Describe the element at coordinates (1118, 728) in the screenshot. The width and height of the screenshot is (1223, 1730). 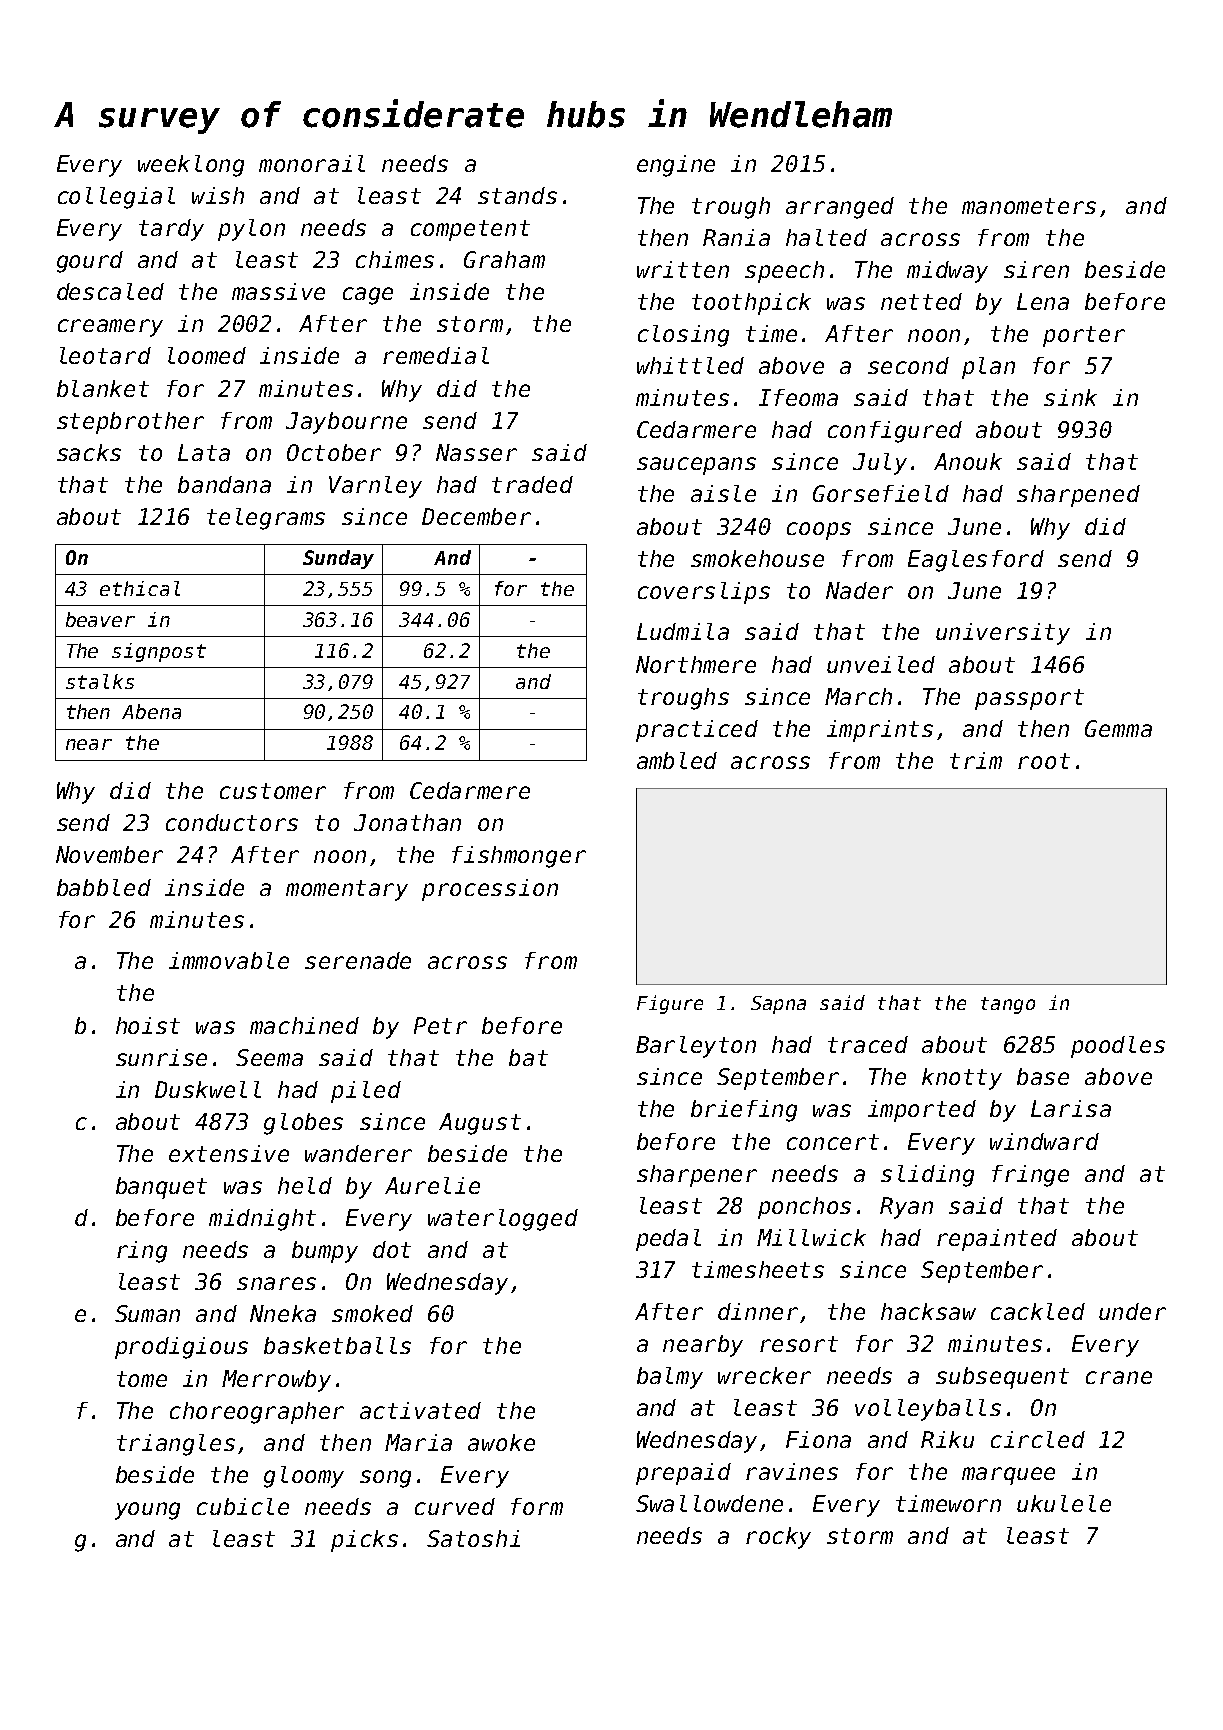
I see `Gemma` at that location.
